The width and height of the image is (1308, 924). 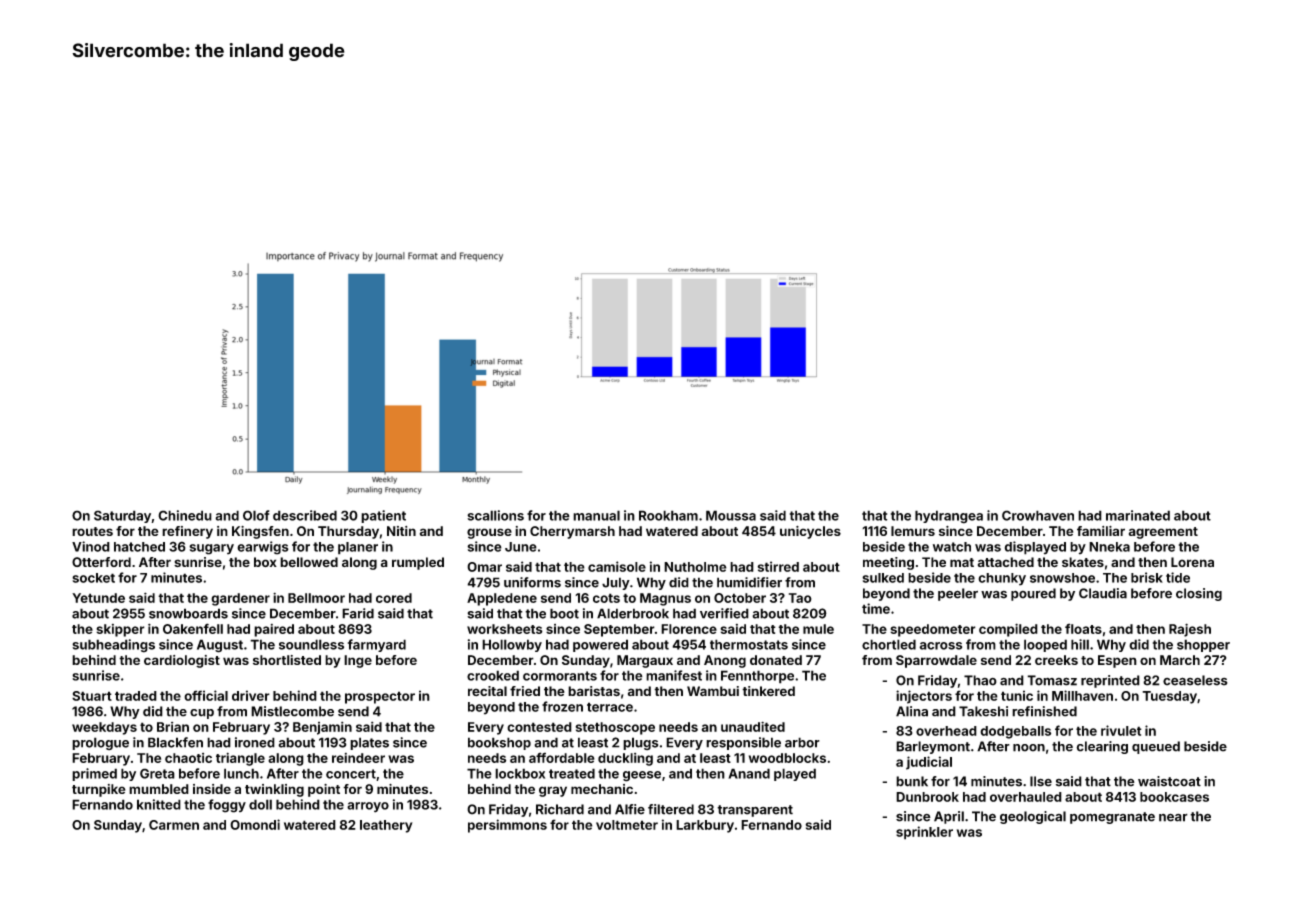 I want to click on socket, so click(x=93, y=578).
